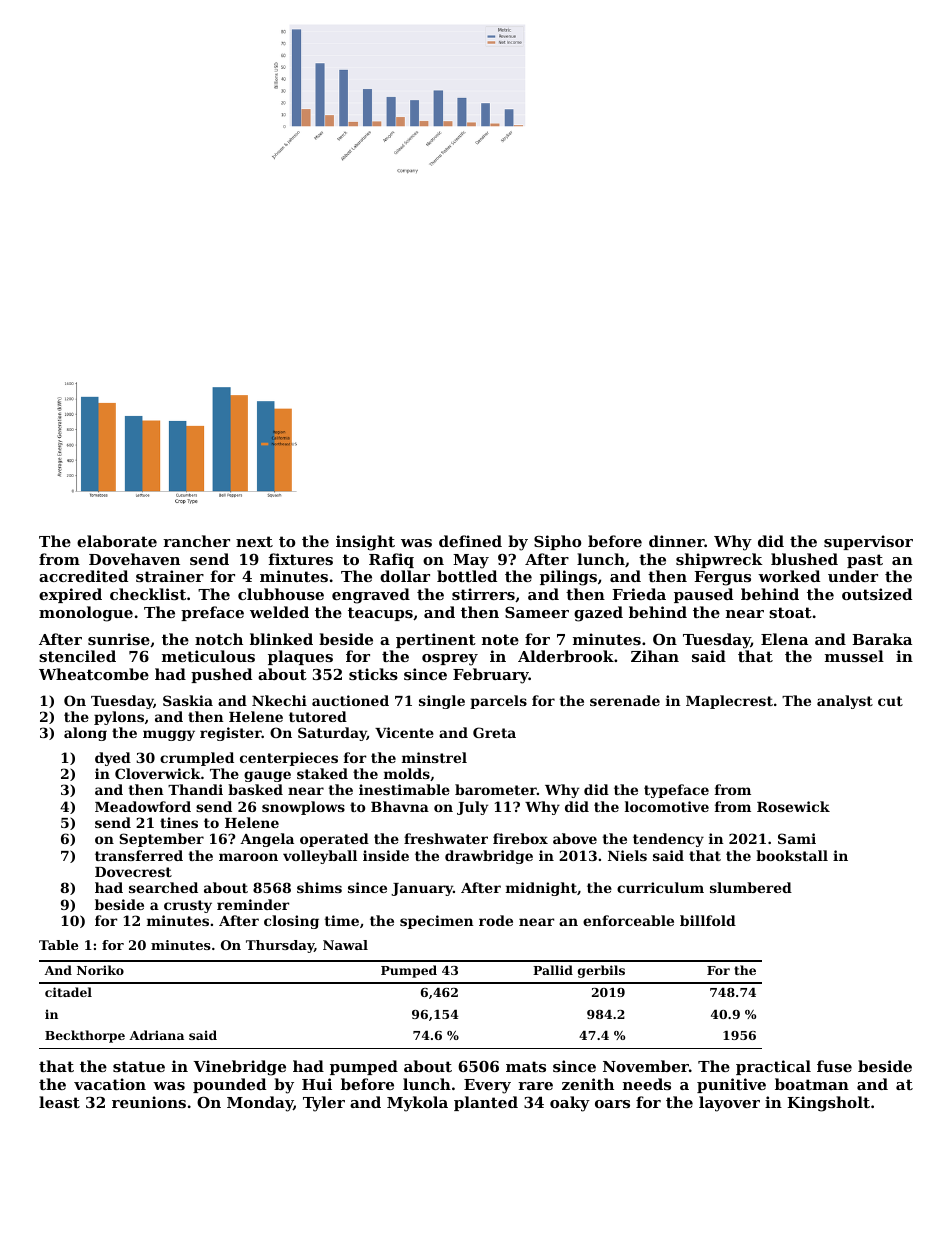 The height and width of the image is (1233, 952). I want to click on tendency, so click(668, 840).
